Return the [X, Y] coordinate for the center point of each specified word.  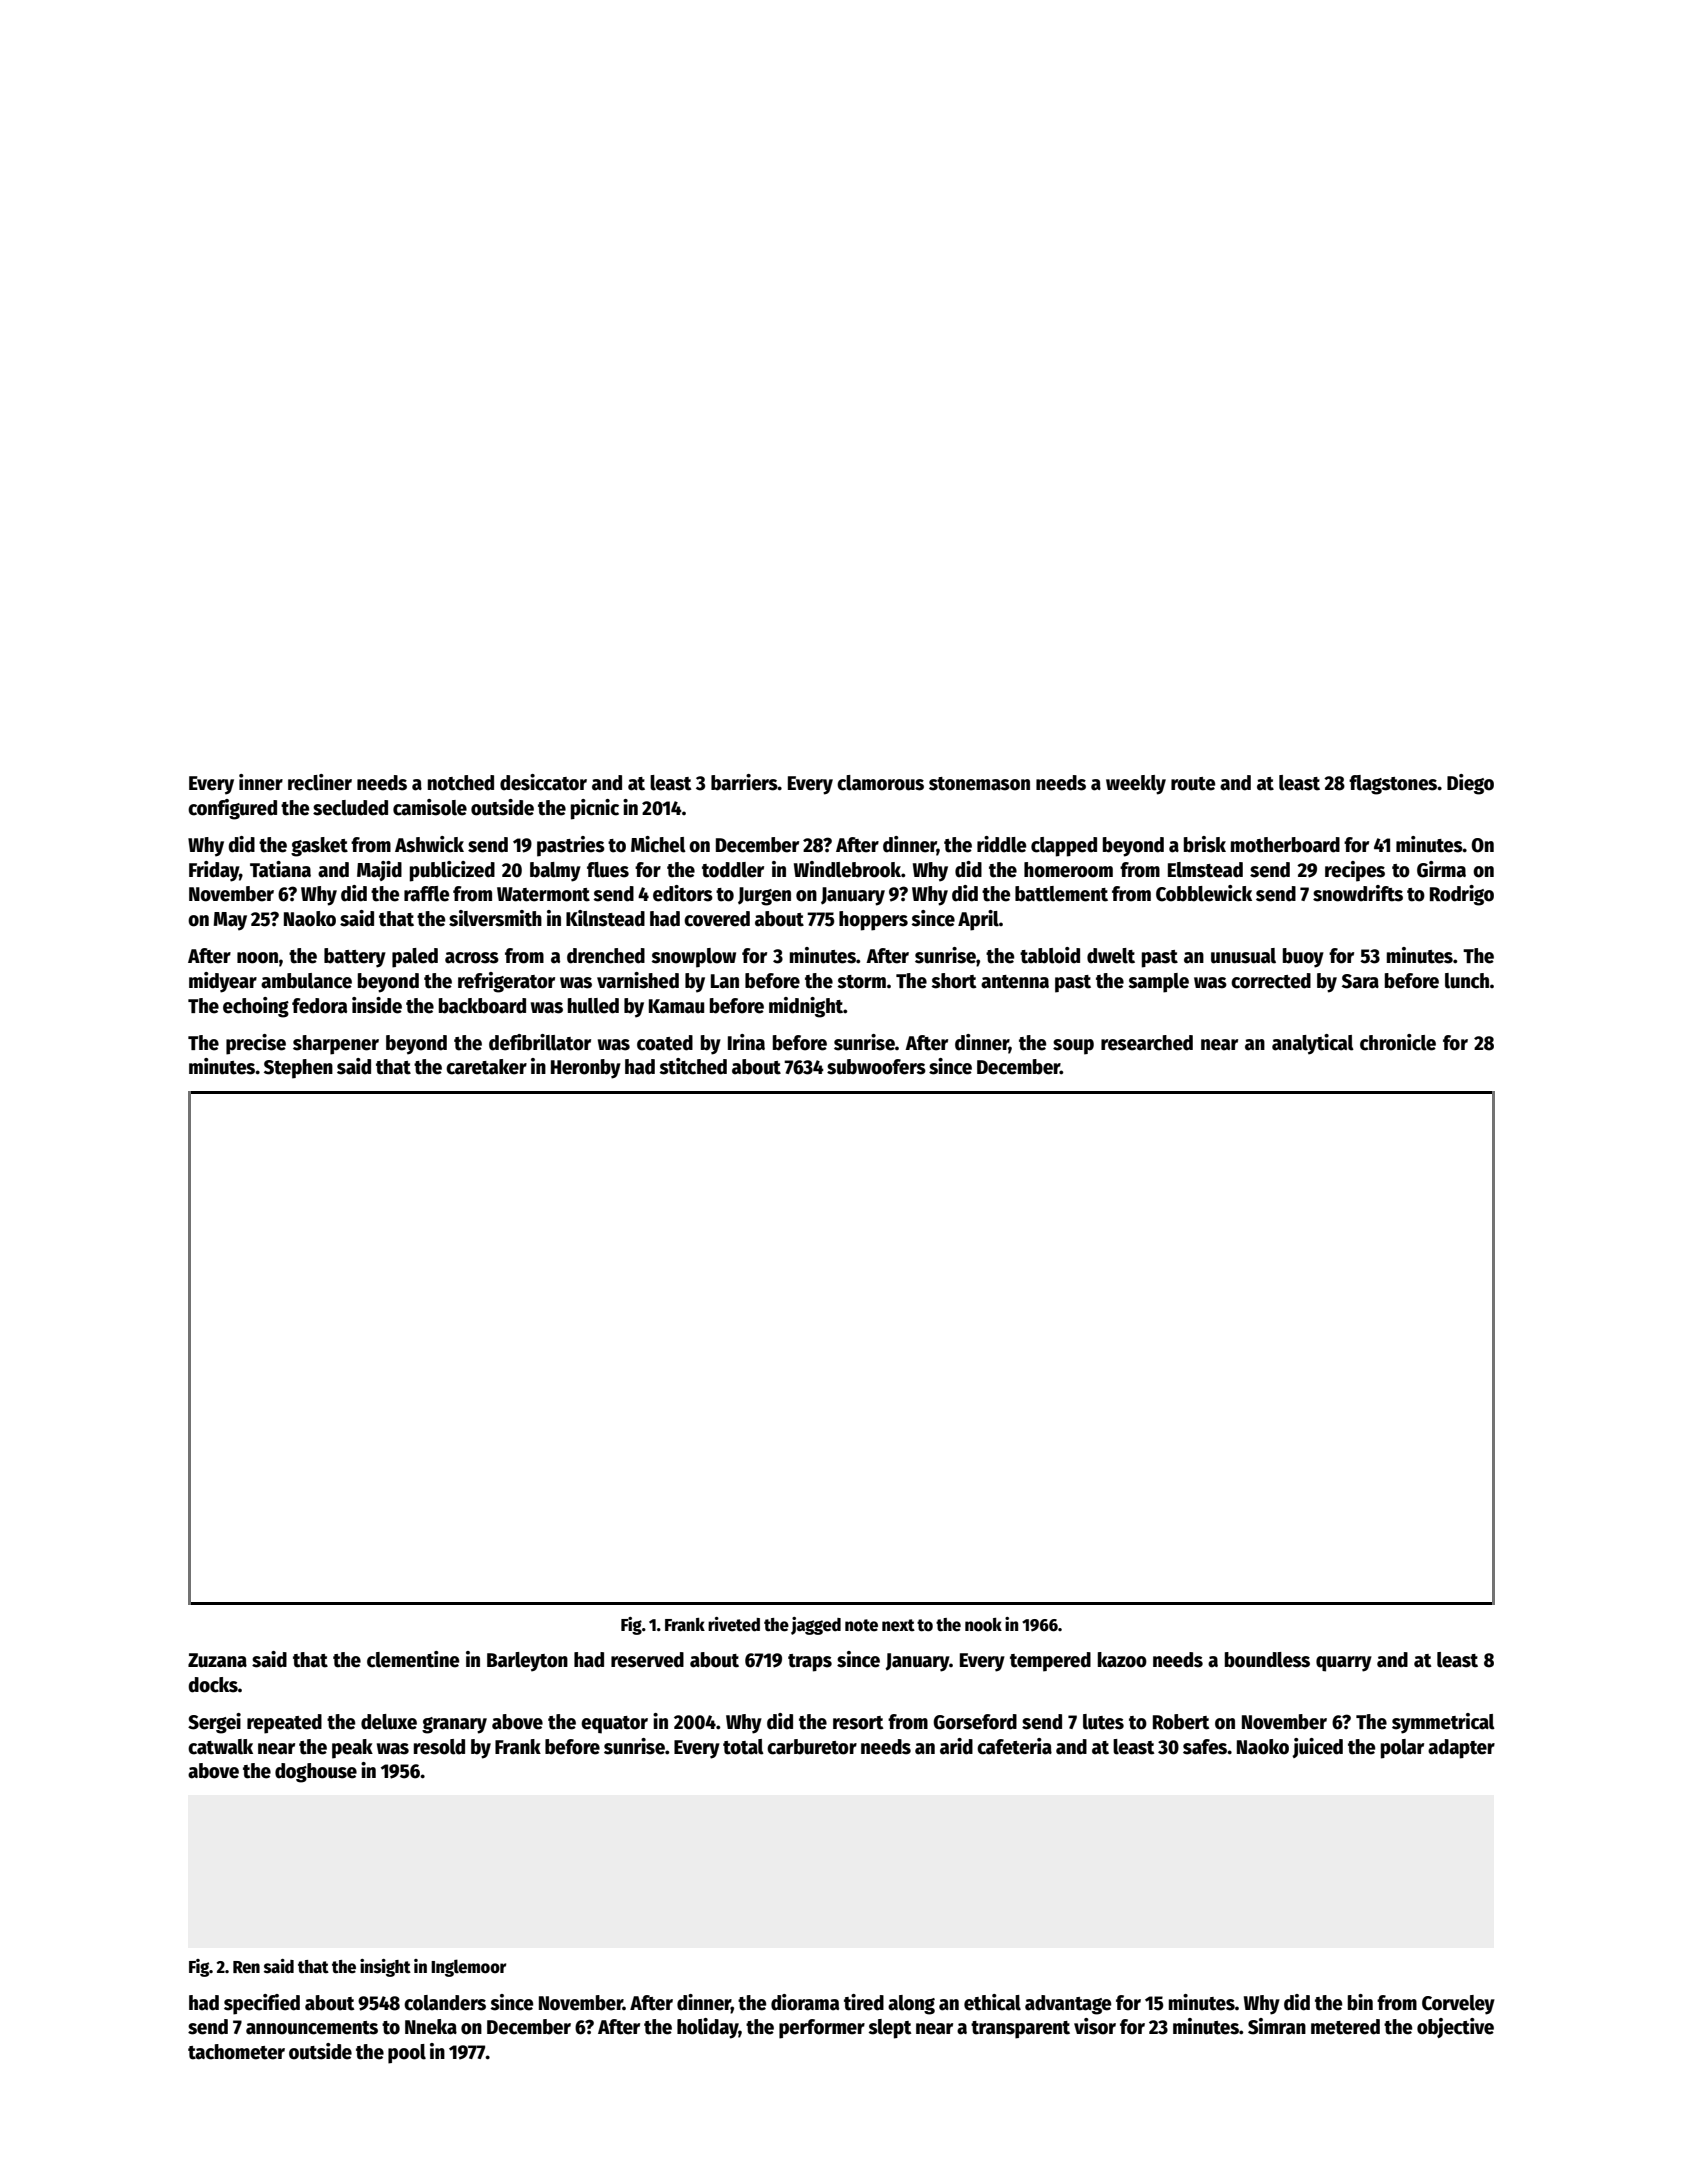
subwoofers [876, 1067]
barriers [744, 782]
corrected [1271, 981]
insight [385, 1968]
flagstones [1393, 785]
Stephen [298, 1069]
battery [355, 958]
